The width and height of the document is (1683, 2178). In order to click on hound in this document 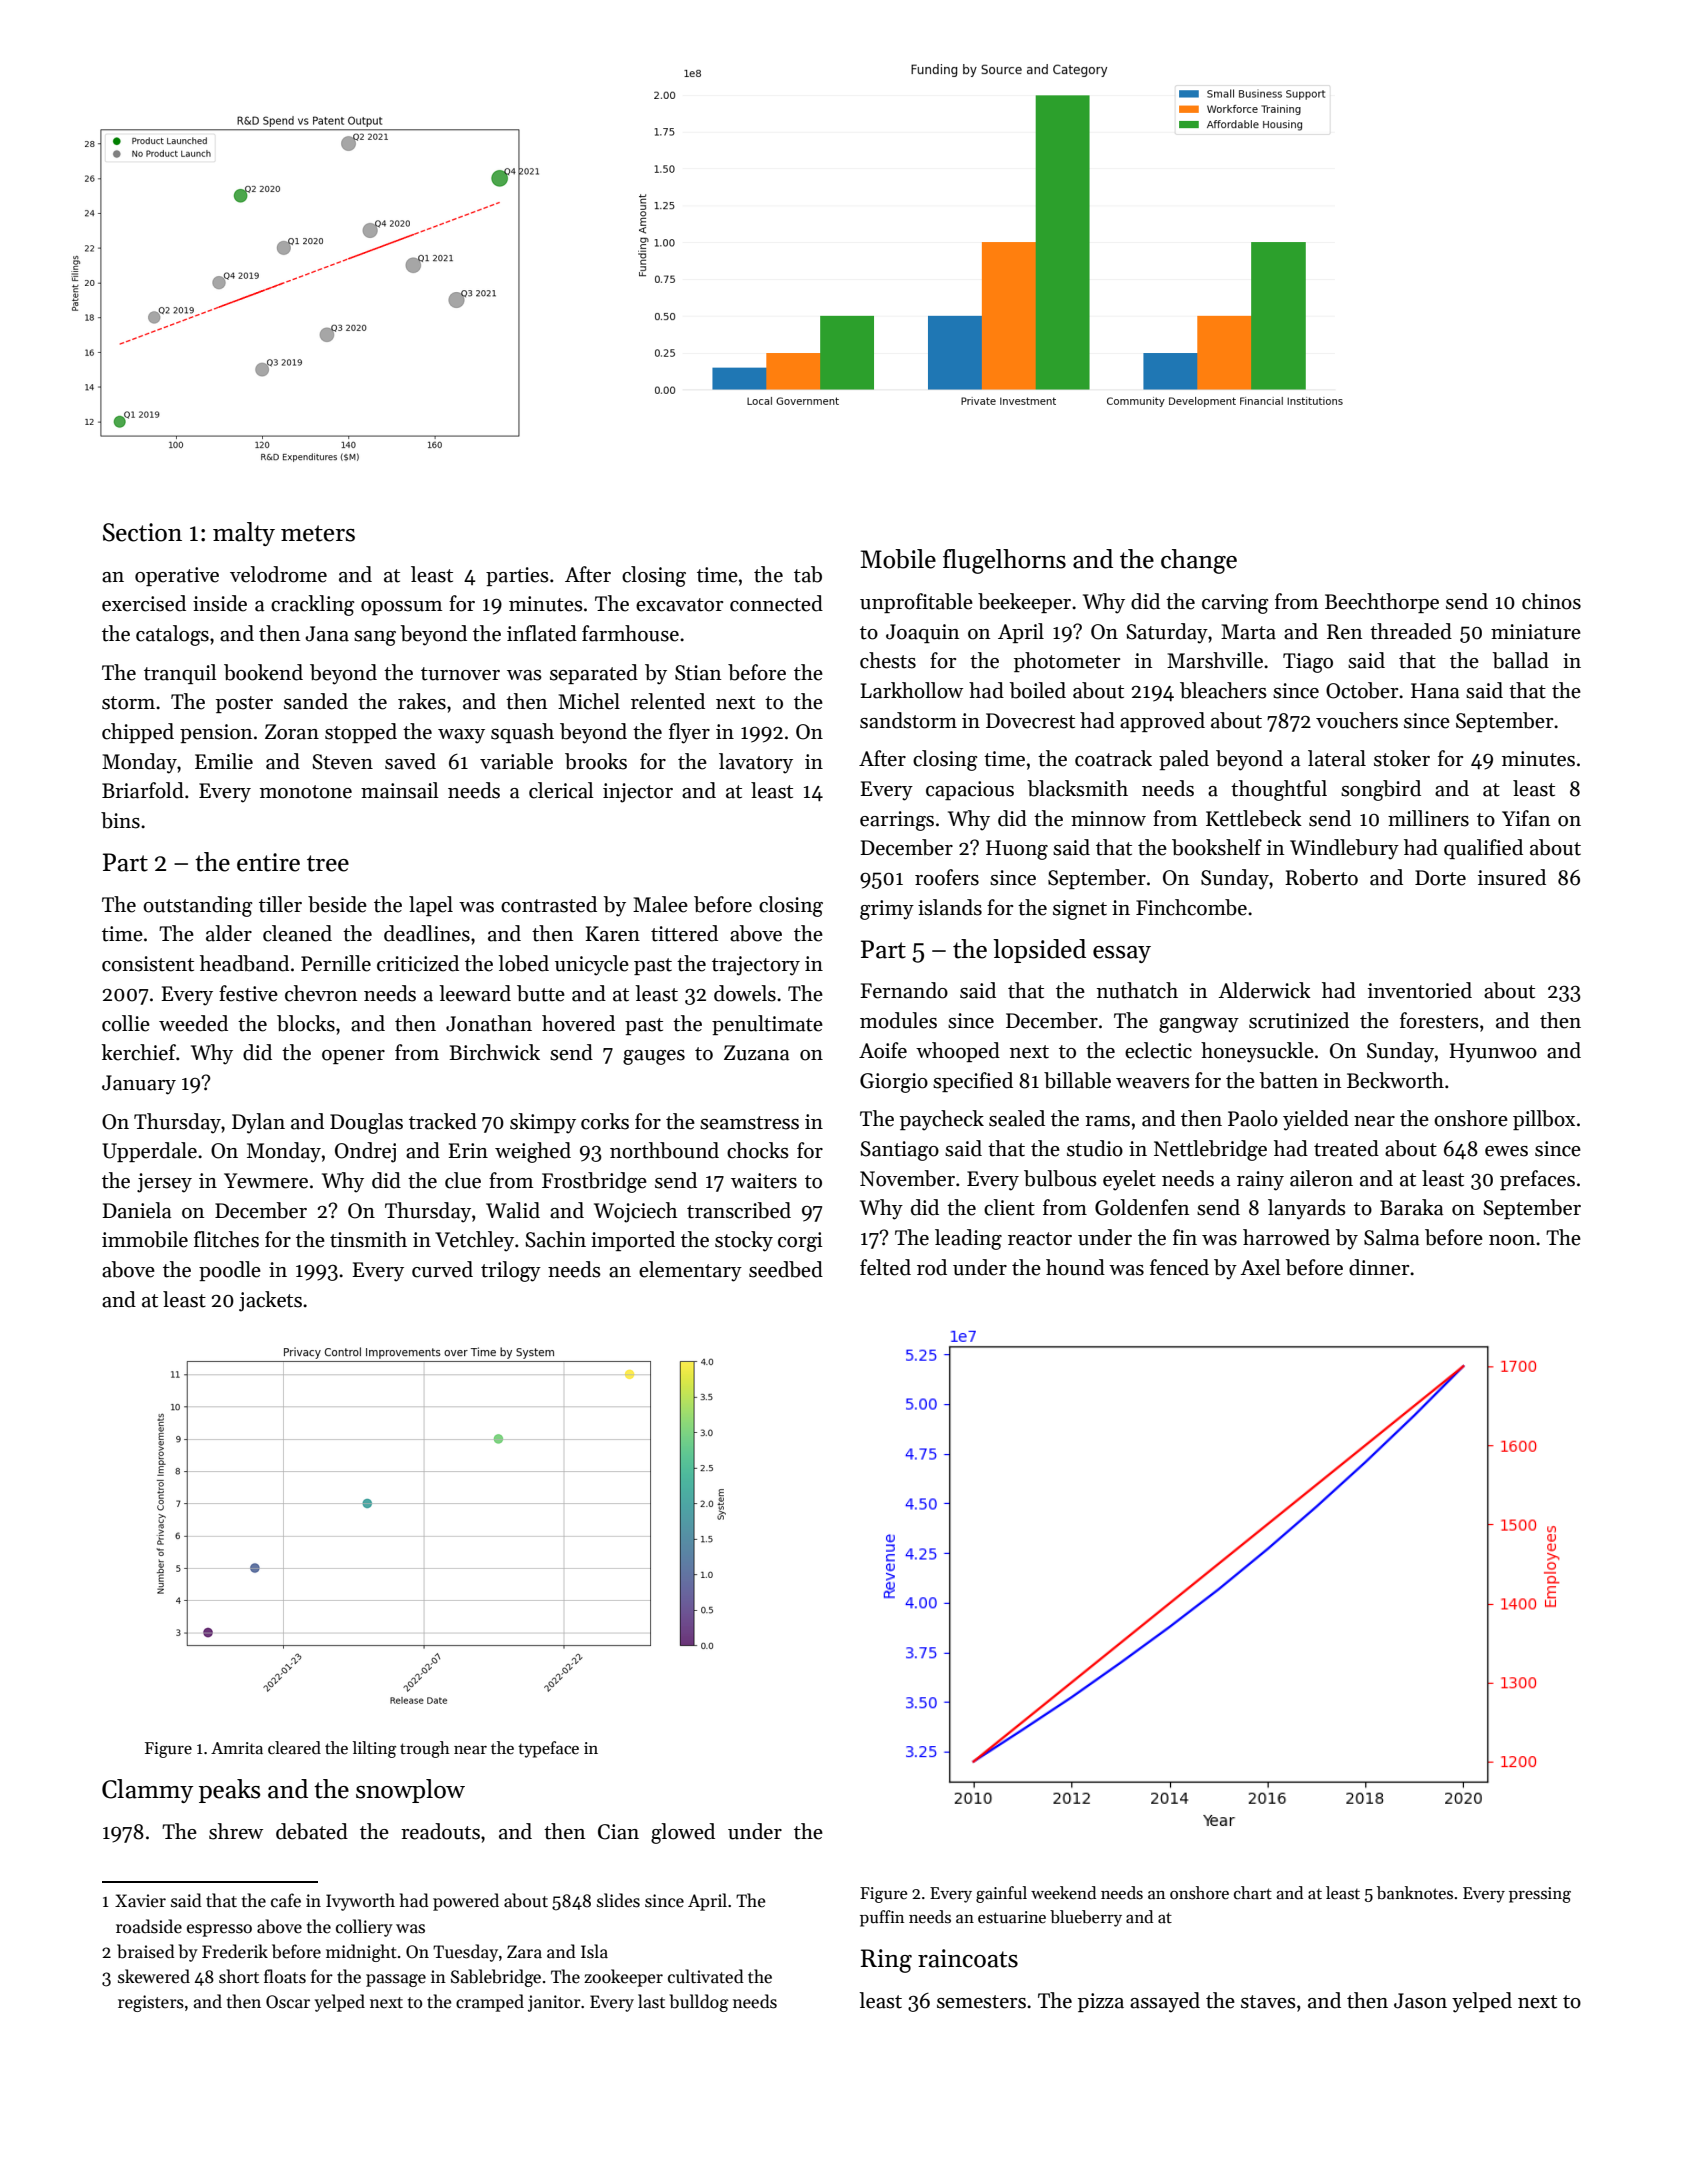, I will do `click(1075, 1267)`.
